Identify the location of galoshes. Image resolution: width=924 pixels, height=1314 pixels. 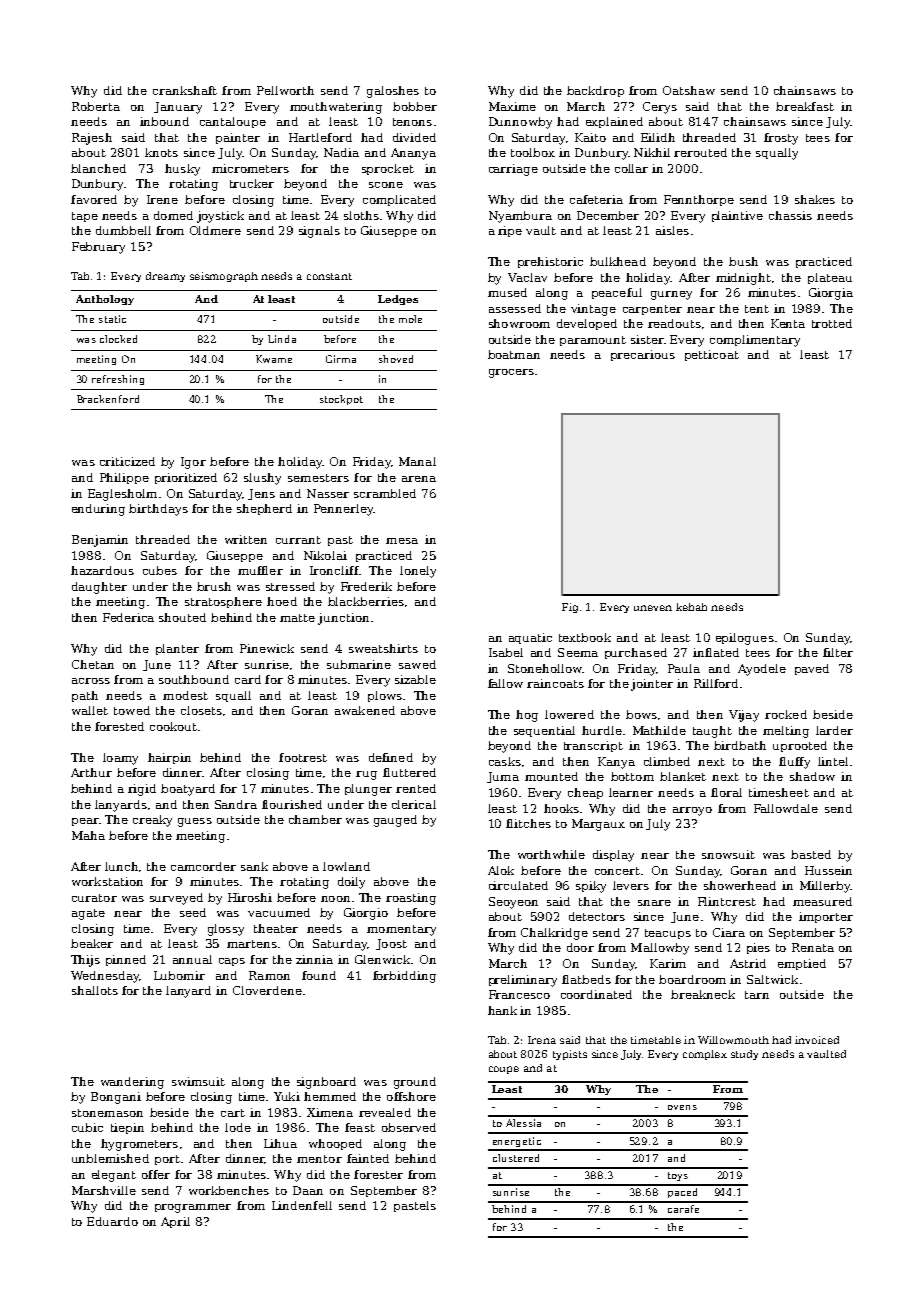
(393, 92).
